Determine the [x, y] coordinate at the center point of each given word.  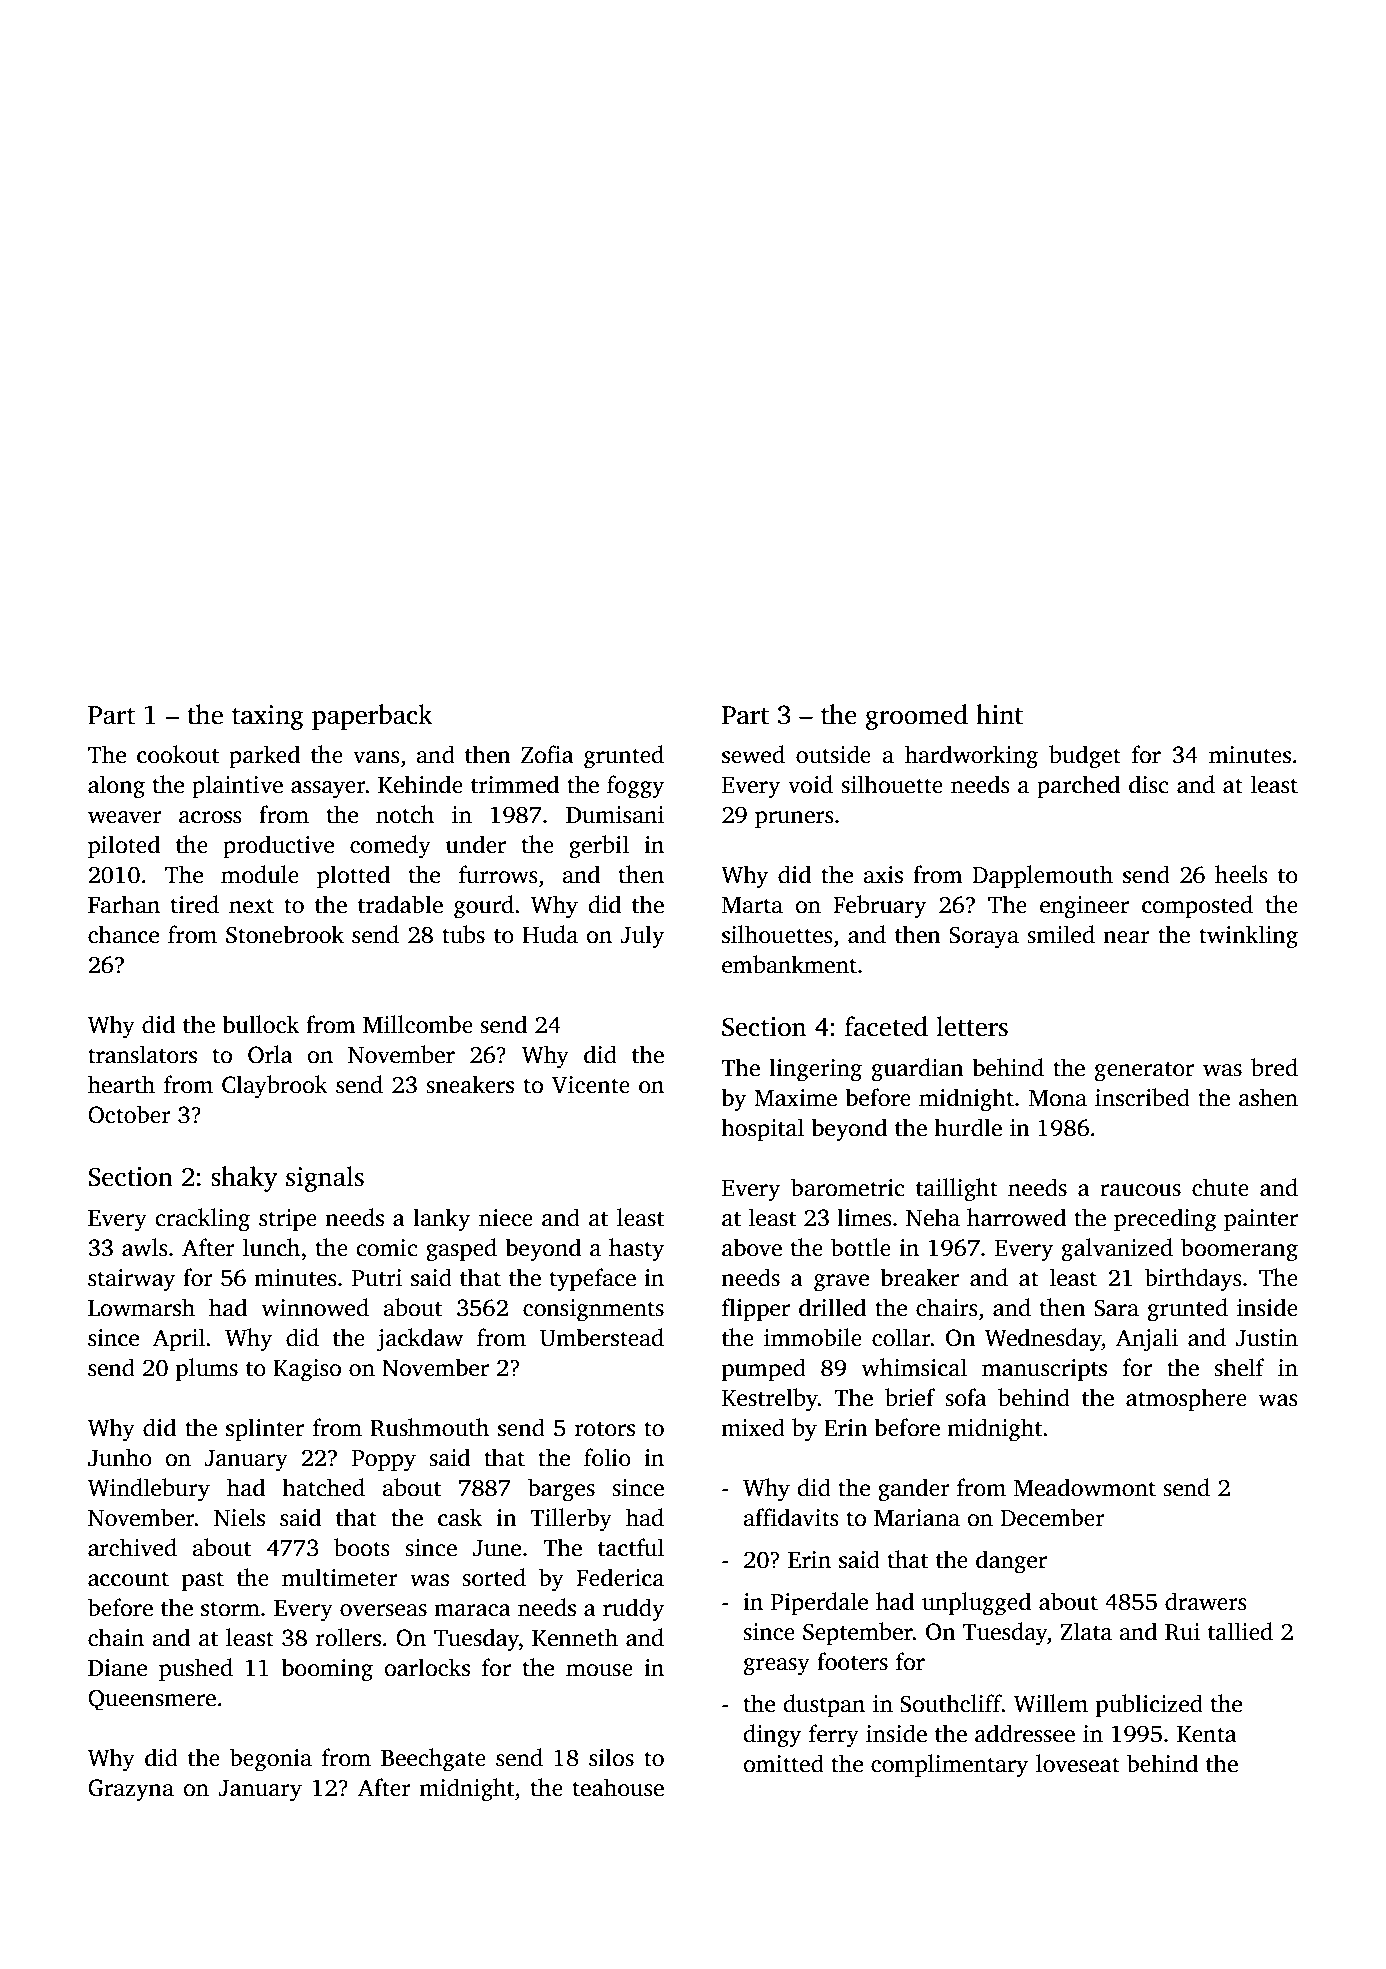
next [251, 906]
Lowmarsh [141, 1307]
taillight [957, 1190]
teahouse [618, 1787]
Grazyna [131, 1790]
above [752, 1247]
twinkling [1248, 937]
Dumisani [615, 815]
